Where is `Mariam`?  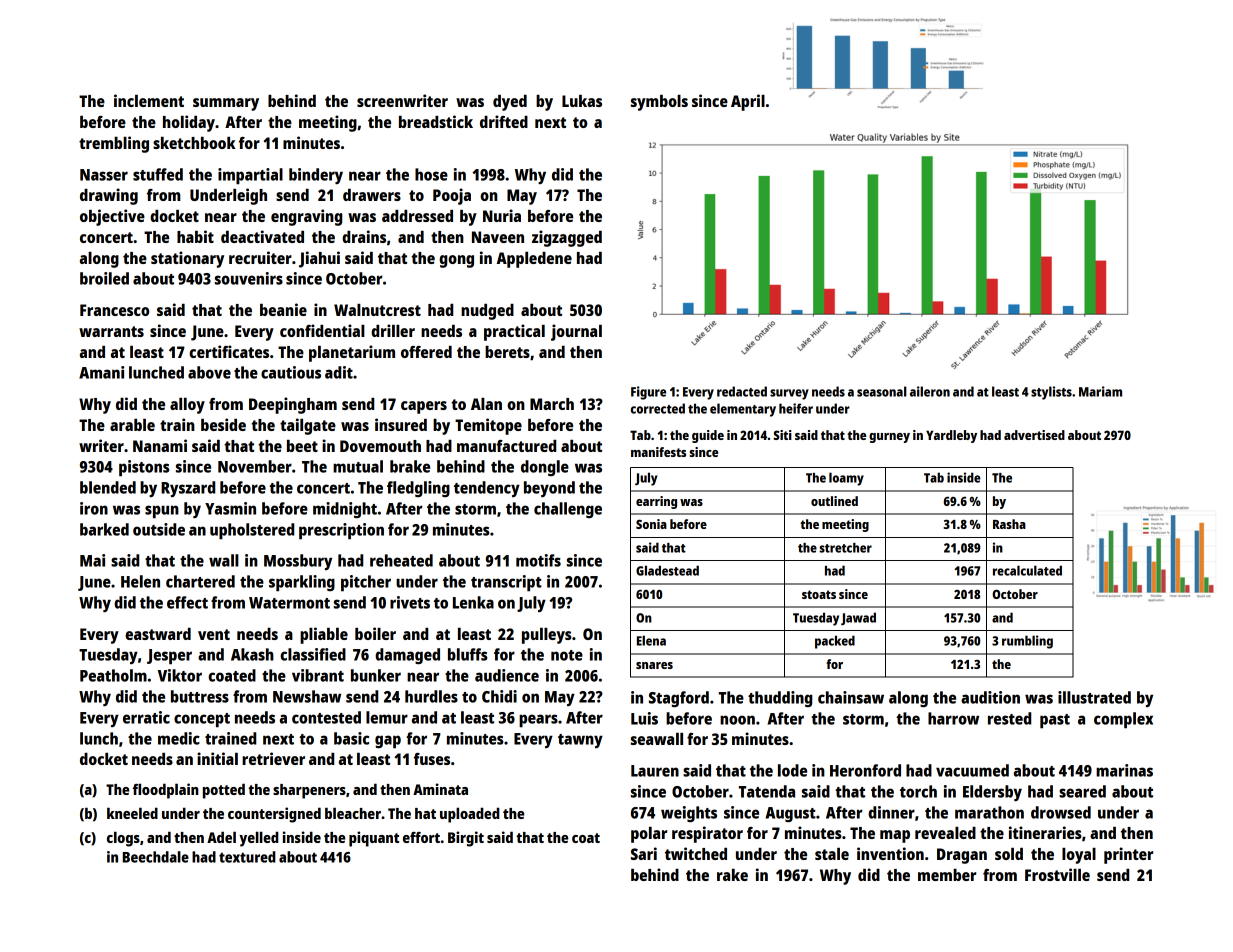 Mariam is located at coordinates (1100, 391).
